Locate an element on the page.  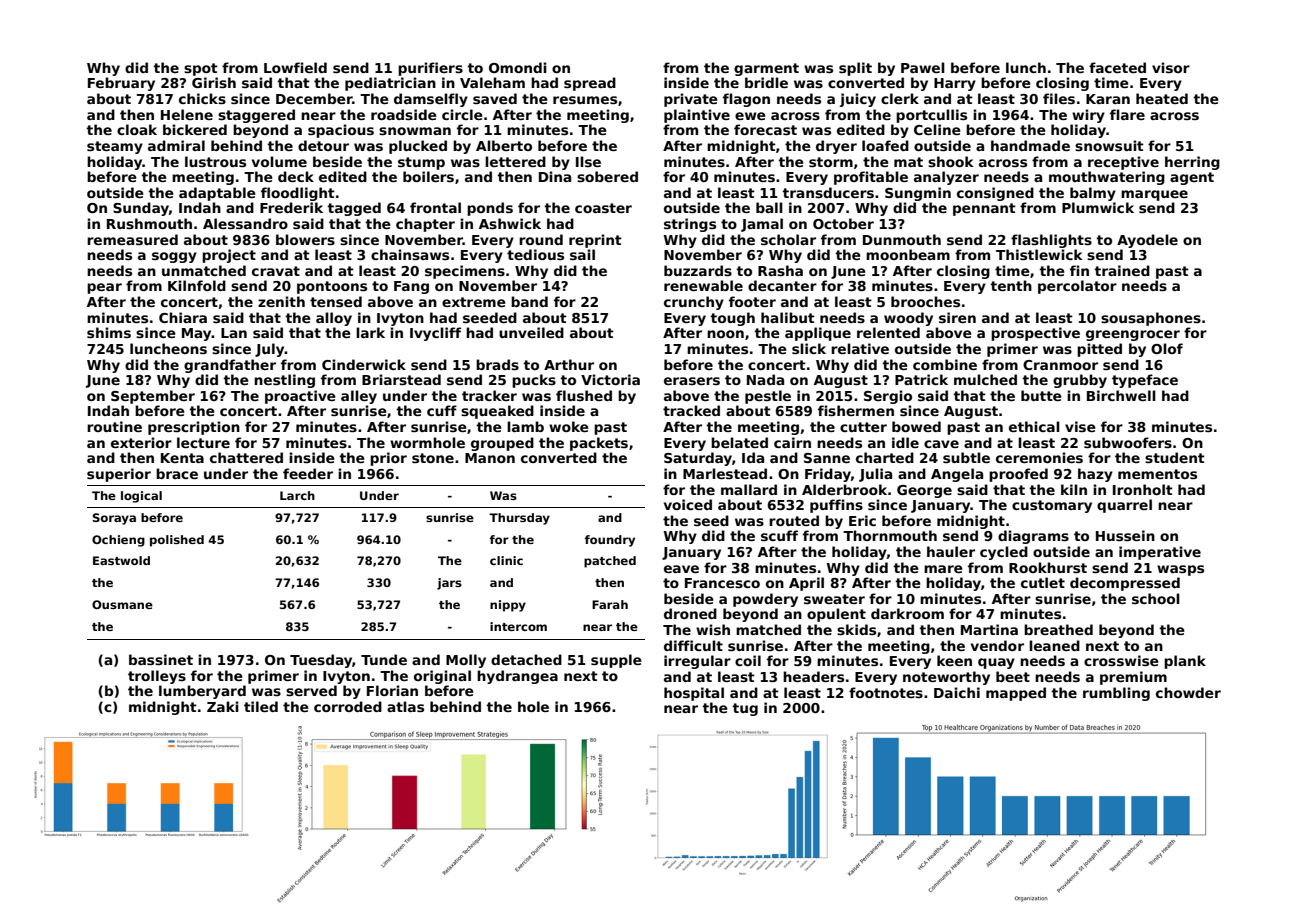
vendor is located at coordinates (997, 645).
